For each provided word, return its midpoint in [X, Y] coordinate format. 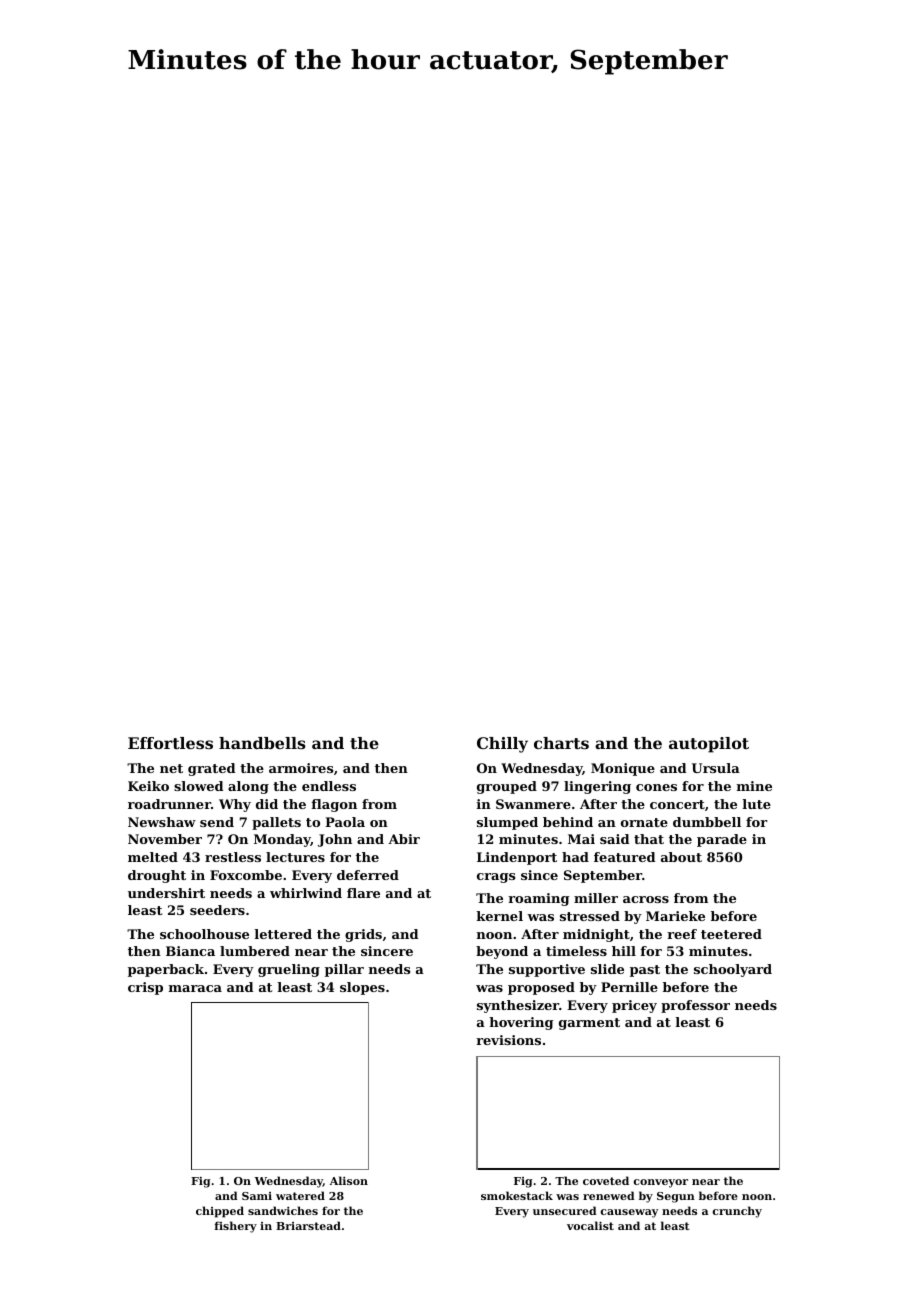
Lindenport [517, 858]
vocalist [590, 1225]
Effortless [170, 743]
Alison [349, 1180]
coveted [606, 1180]
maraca [195, 988]
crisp [145, 988]
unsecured [565, 1210]
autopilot [709, 745]
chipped [220, 1212]
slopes [362, 988]
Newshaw [162, 822]
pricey [634, 1006]
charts [561, 743]
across [646, 899]
